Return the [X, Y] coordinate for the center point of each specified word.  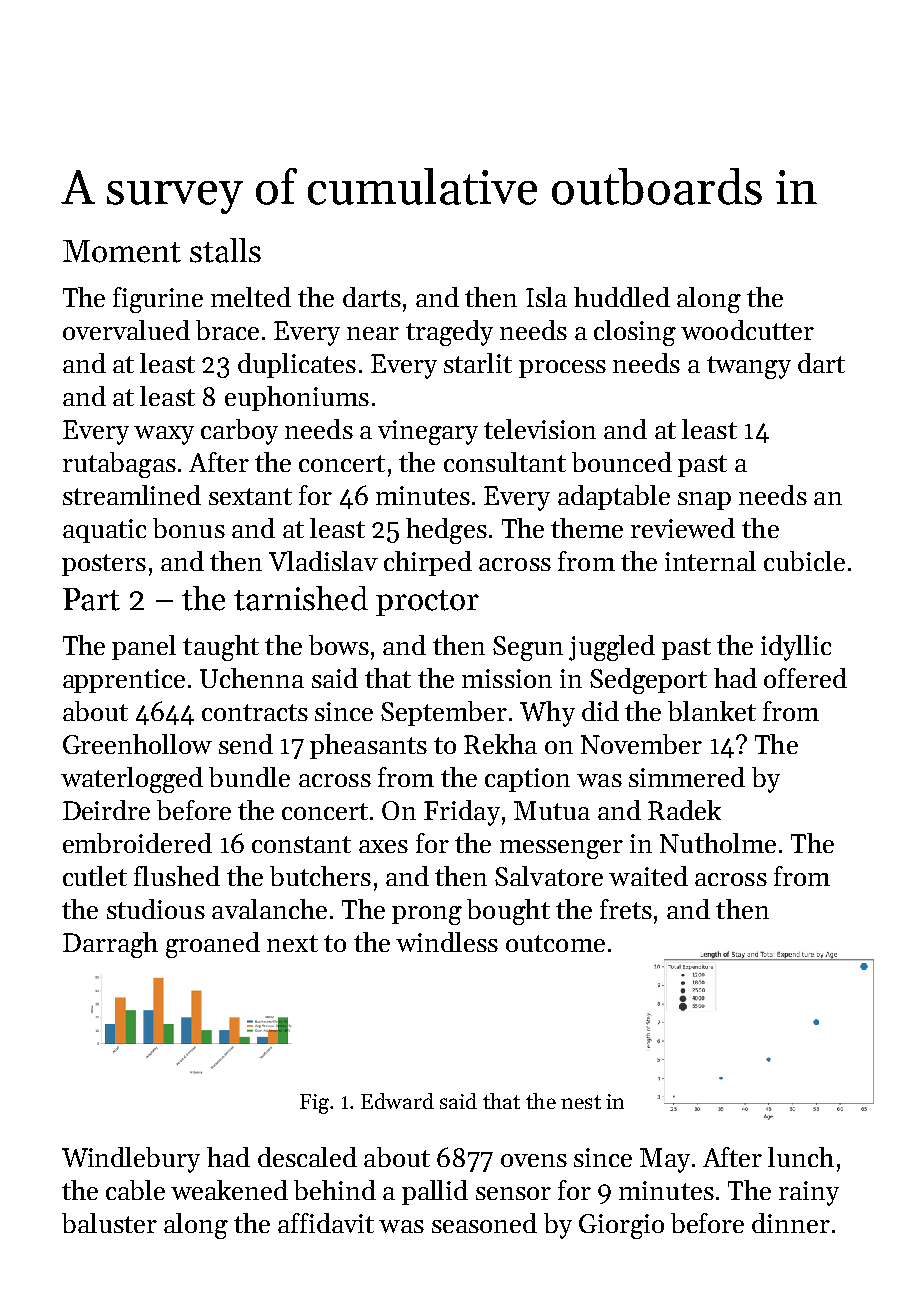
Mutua [552, 810]
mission [507, 678]
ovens [534, 1160]
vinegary [428, 432]
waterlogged [132, 780]
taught [221, 648]
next [292, 943]
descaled [307, 1157]
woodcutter [747, 330]
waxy [164, 435]
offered [805, 678]
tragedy [449, 333]
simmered [687, 777]
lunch [801, 1157]
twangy [749, 367]
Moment [122, 251]
